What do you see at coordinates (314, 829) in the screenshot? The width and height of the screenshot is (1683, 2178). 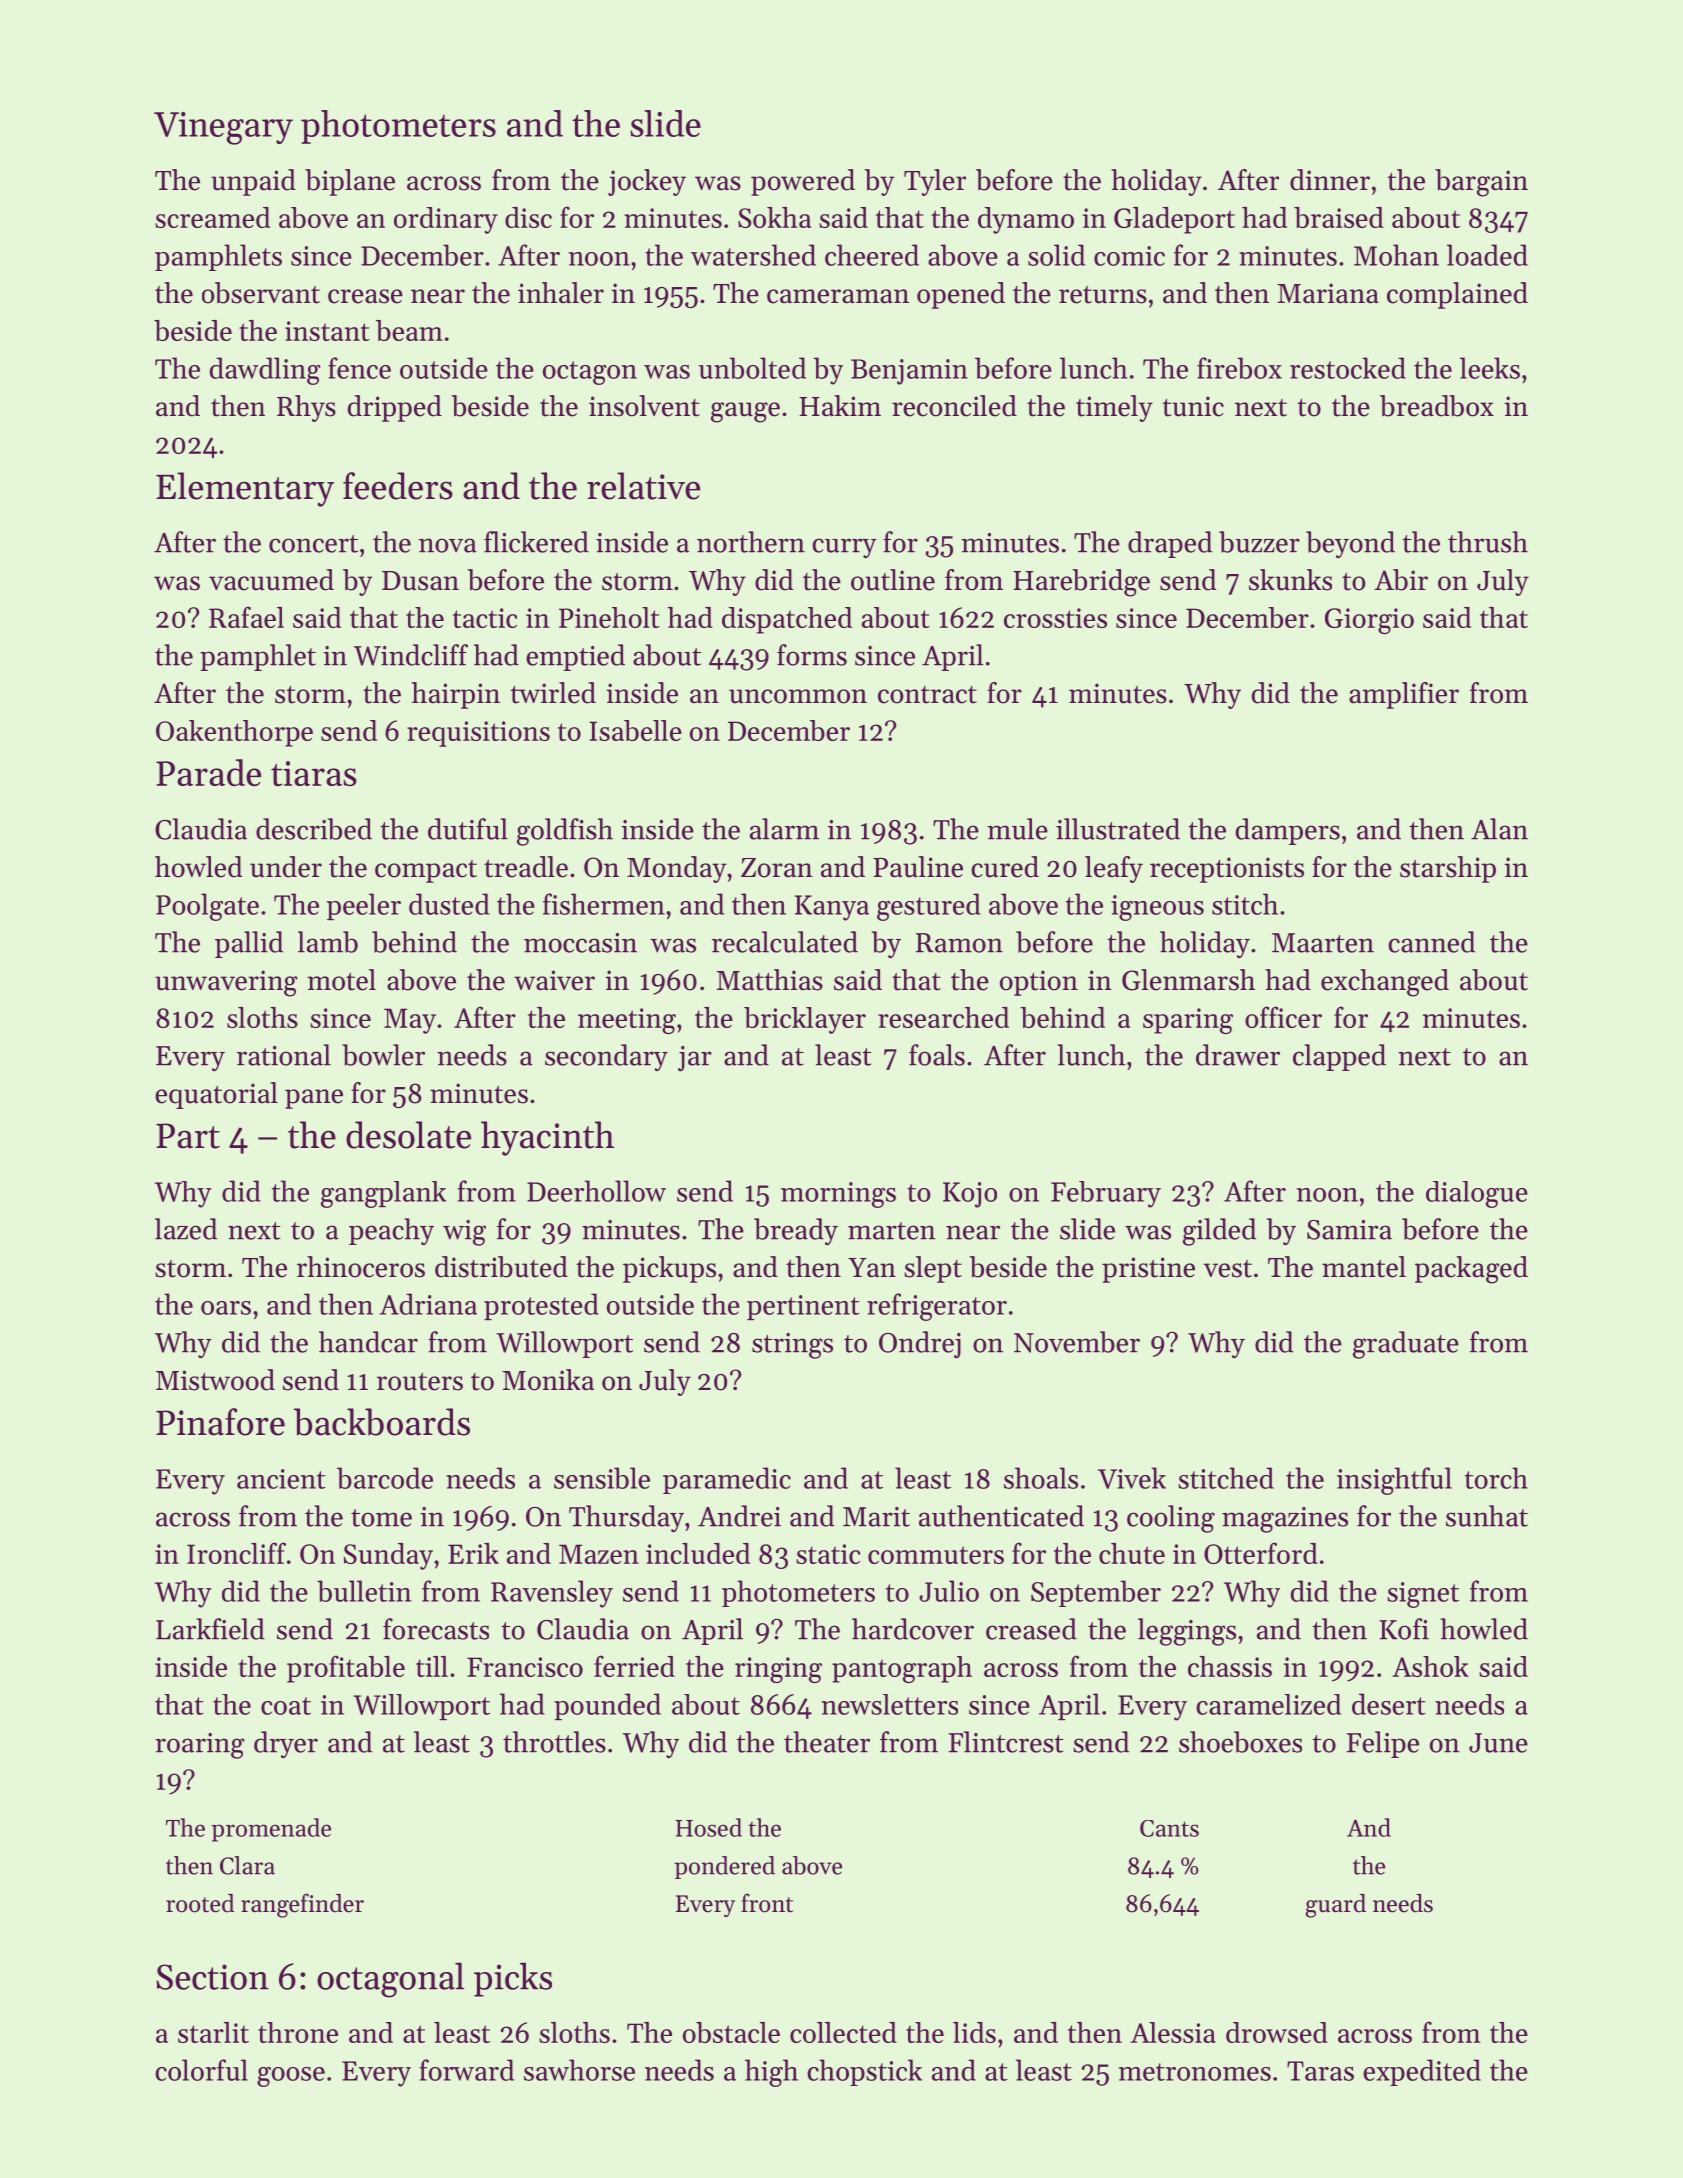 I see `described` at bounding box center [314, 829].
